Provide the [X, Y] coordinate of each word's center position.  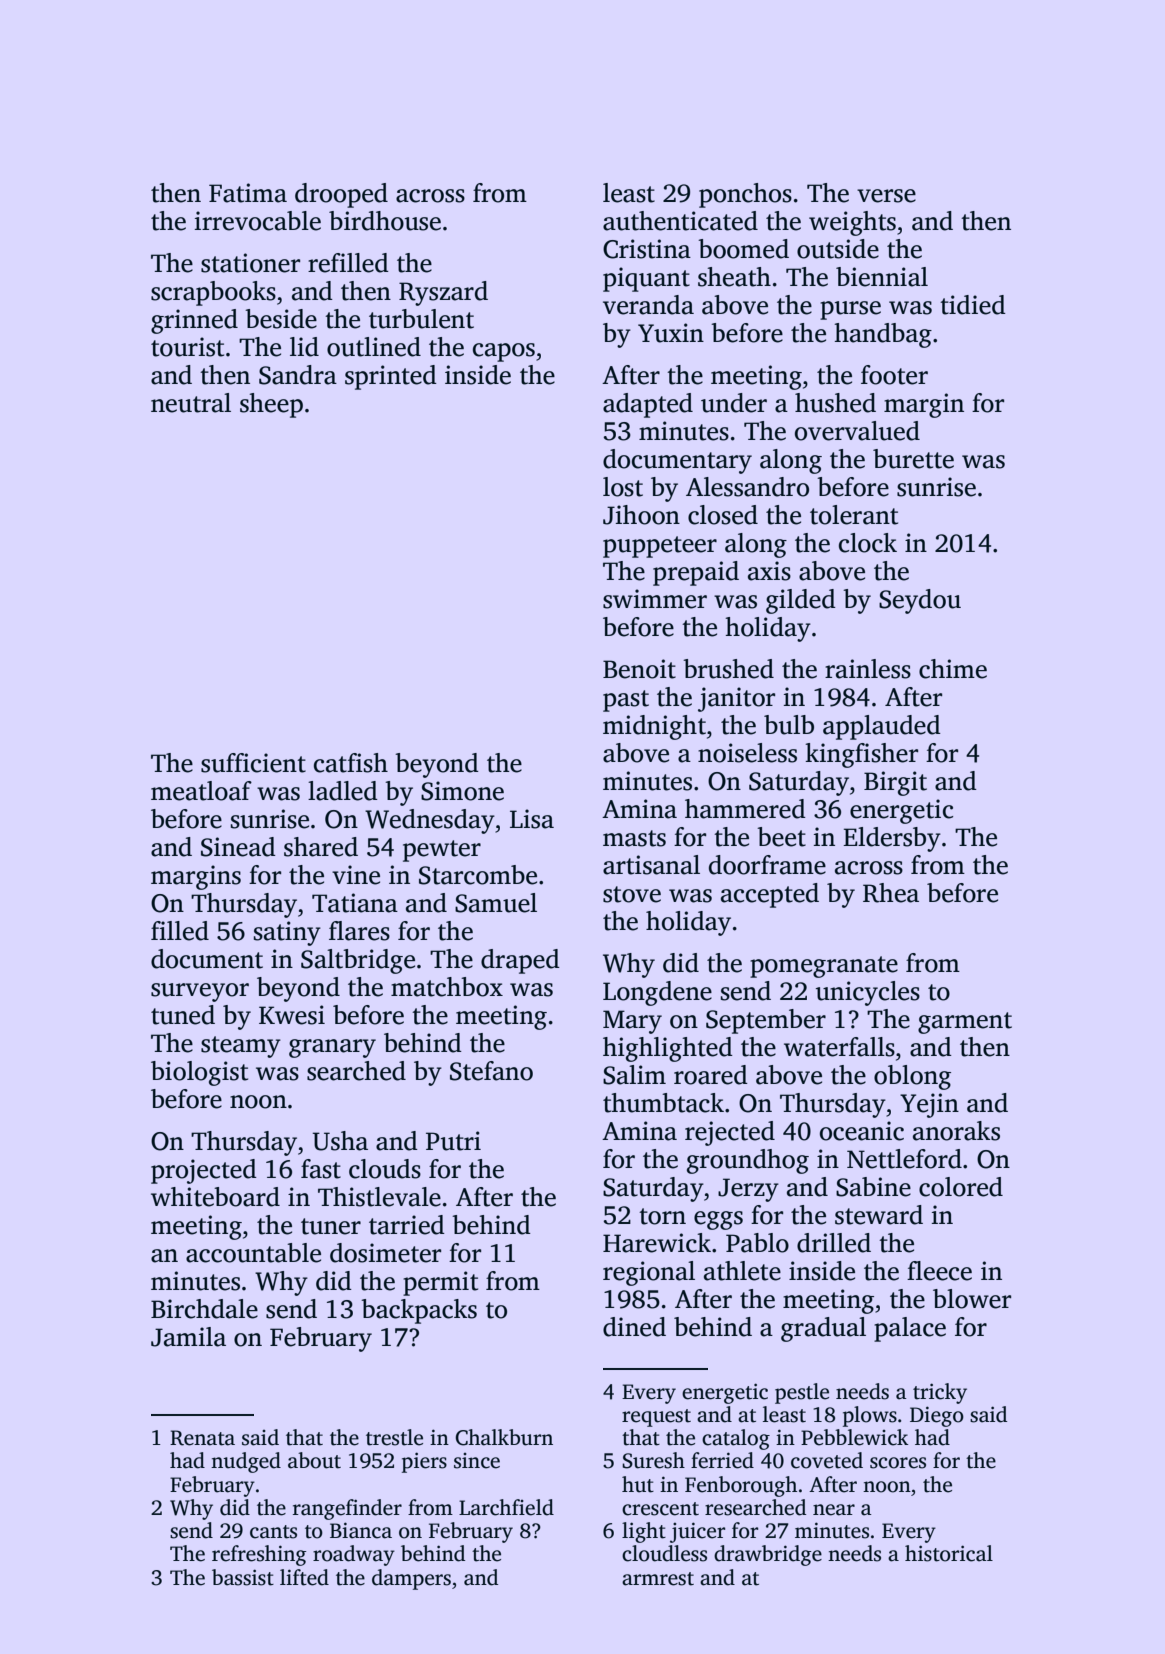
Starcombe [478, 875]
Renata [202, 1438]
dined [634, 1327]
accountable [253, 1253]
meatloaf [201, 791]
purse [850, 310]
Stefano [491, 1071]
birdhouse [385, 221]
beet [781, 837]
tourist [187, 347]
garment [965, 1023]
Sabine [873, 1187]
